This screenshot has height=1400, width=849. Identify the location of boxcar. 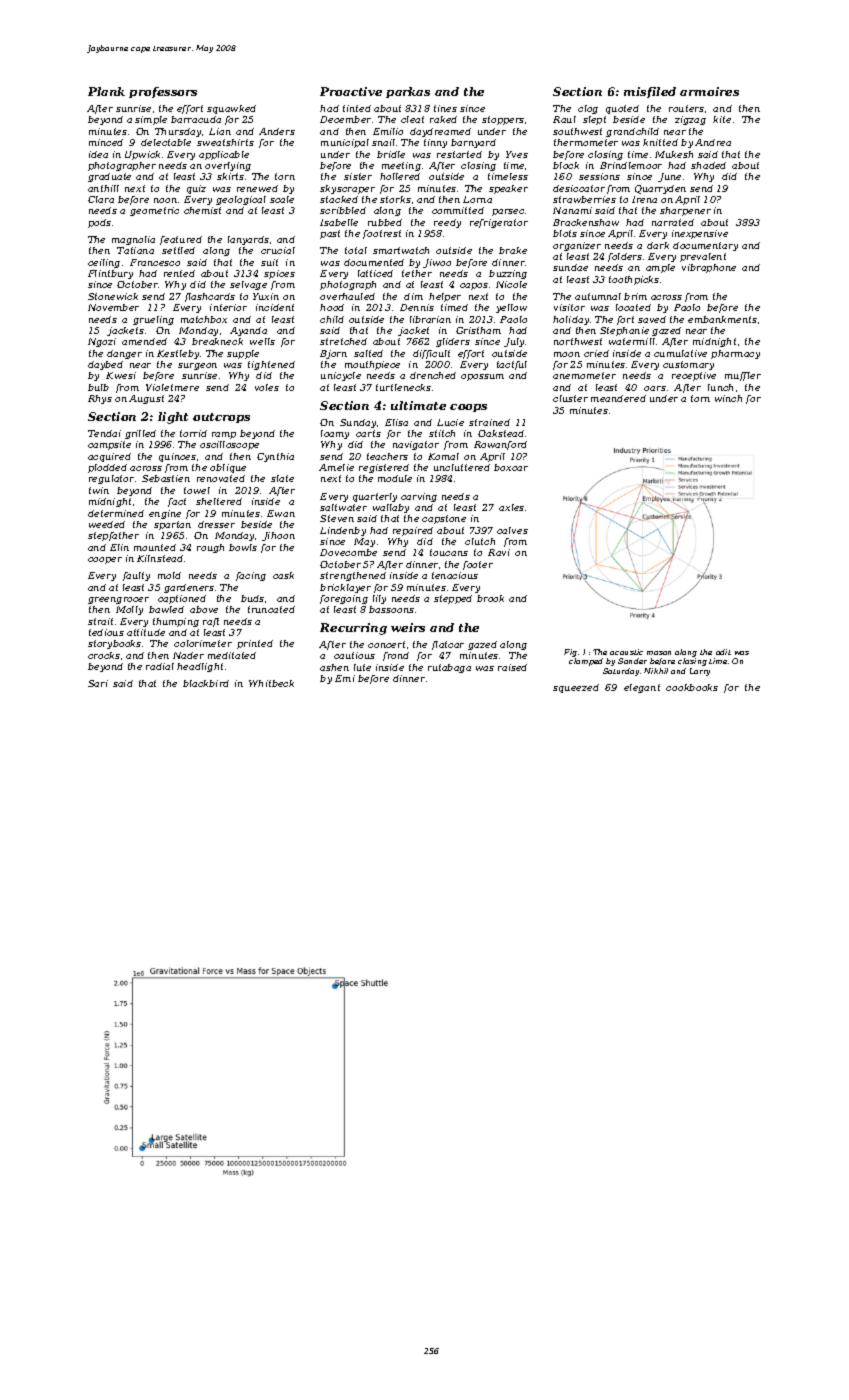
(511, 467).
